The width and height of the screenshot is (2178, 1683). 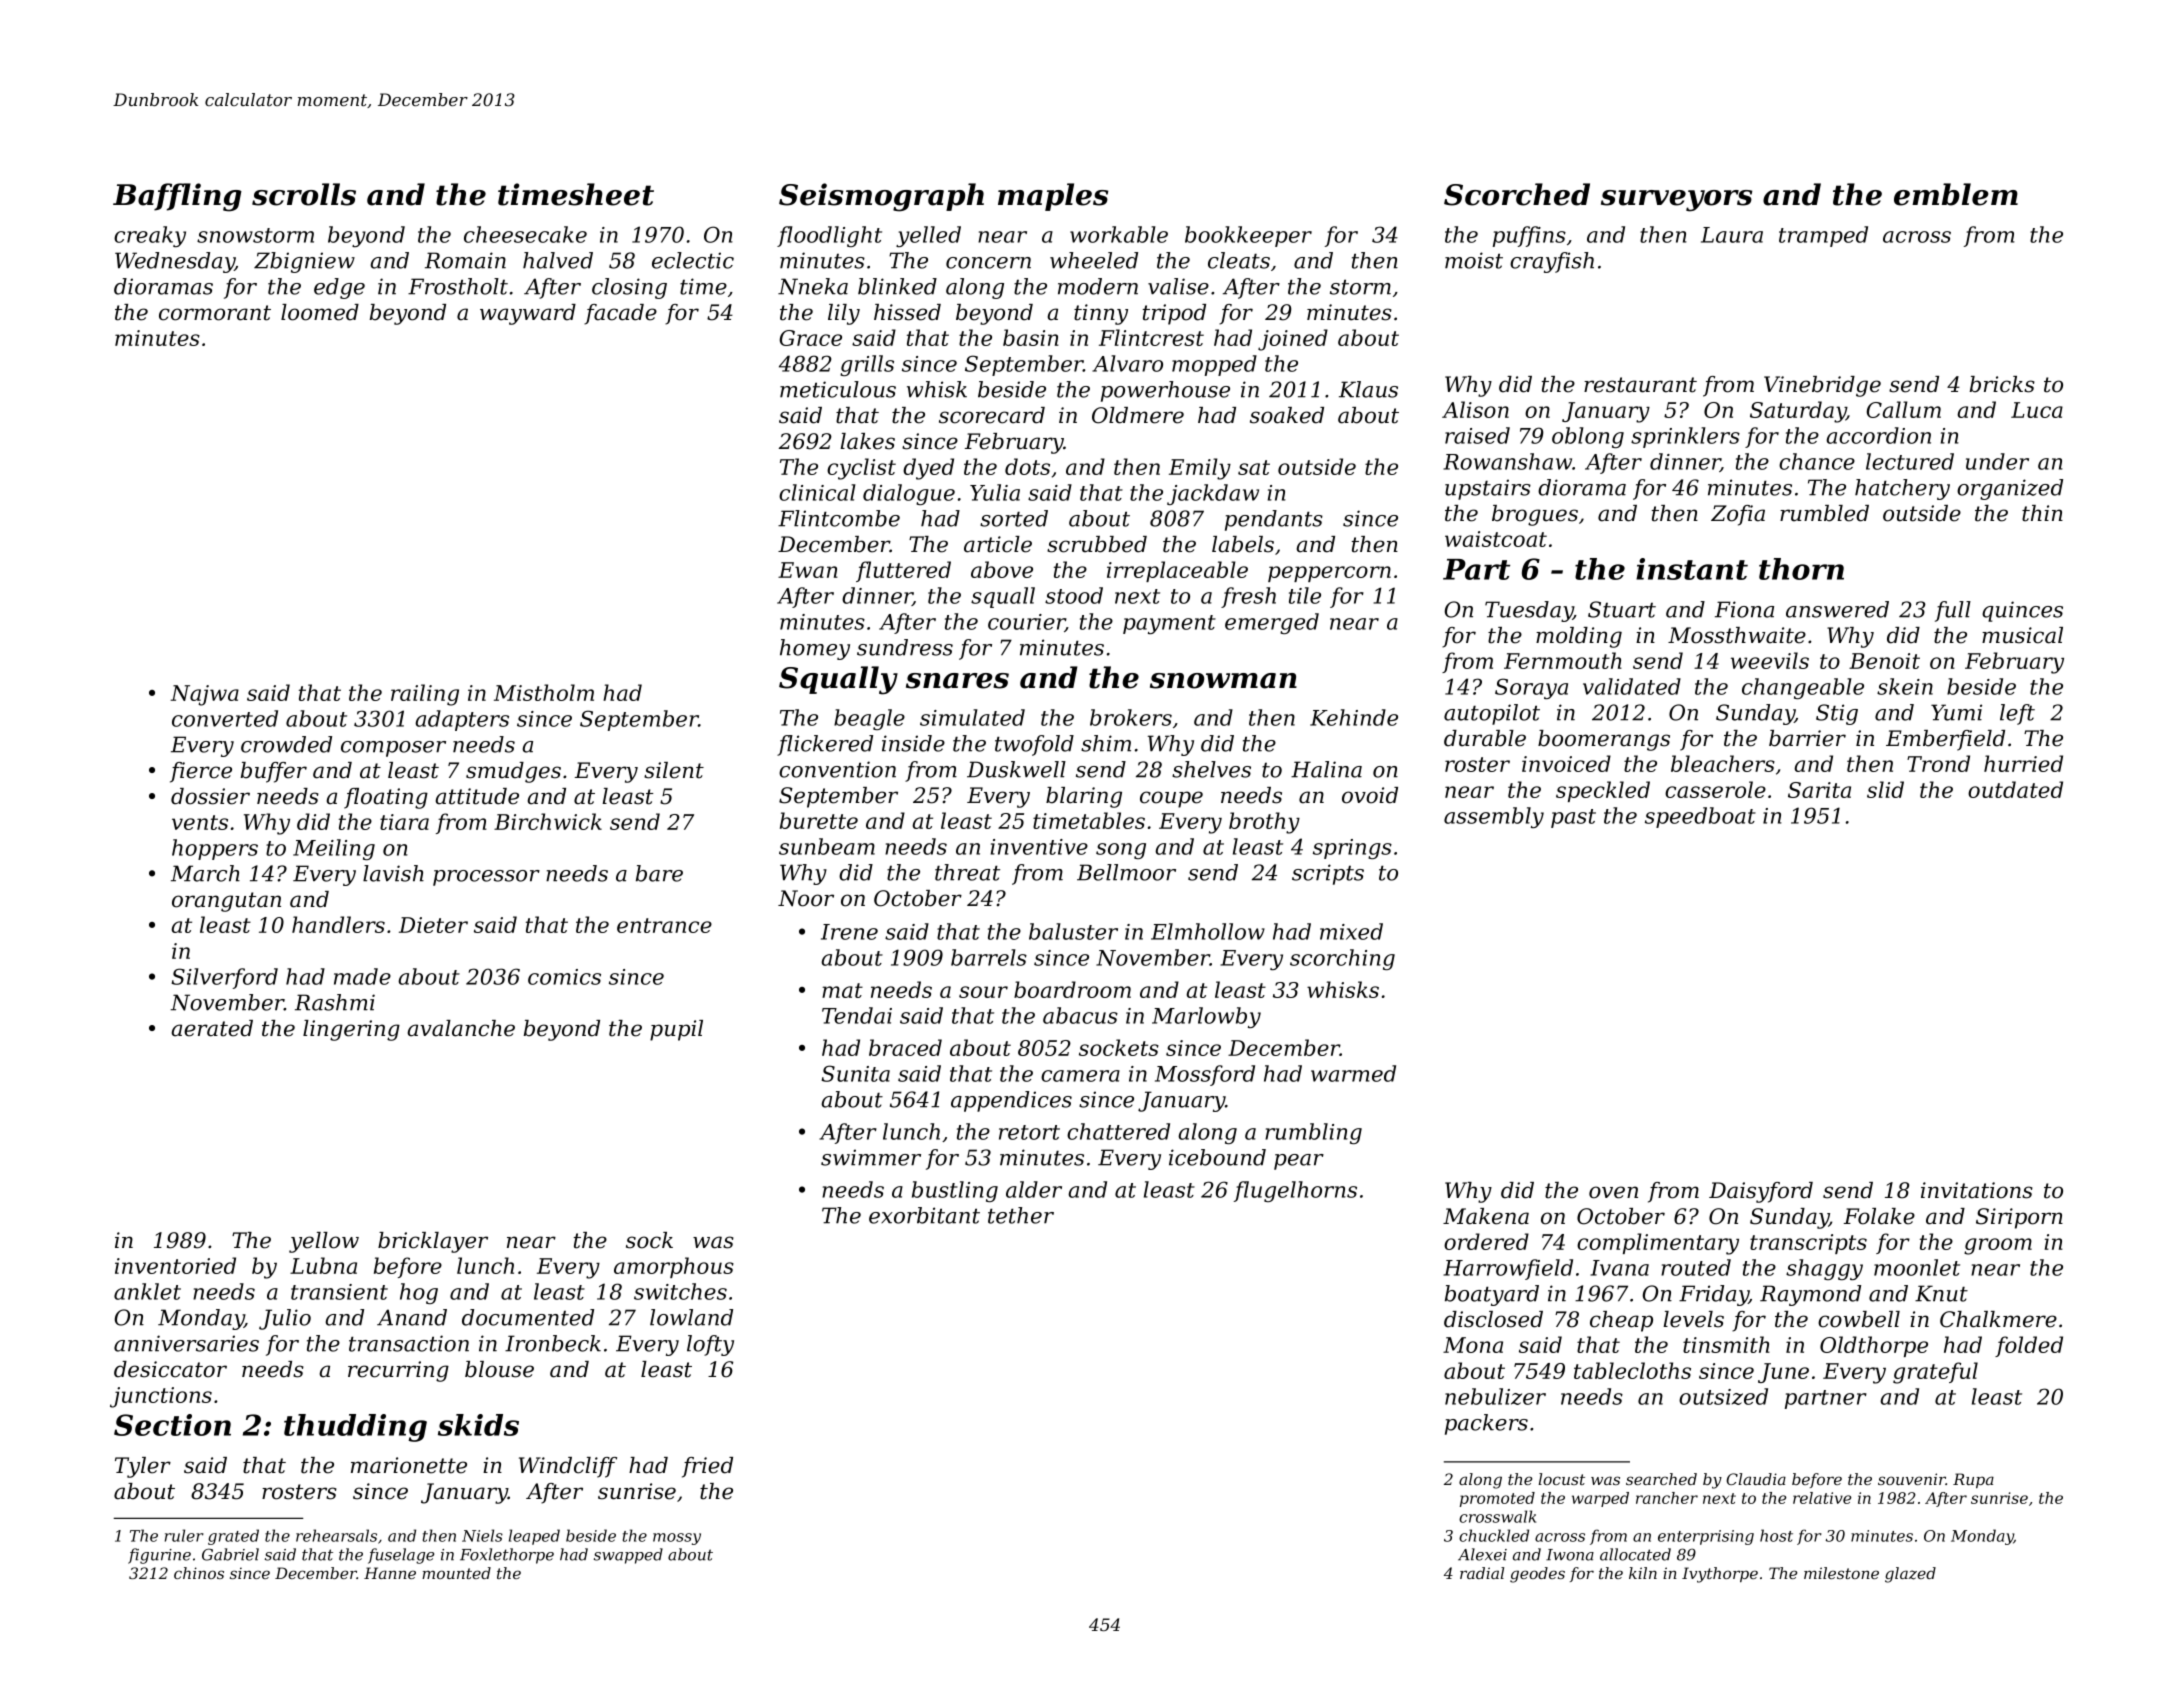 I want to click on oven, so click(x=1613, y=1192).
